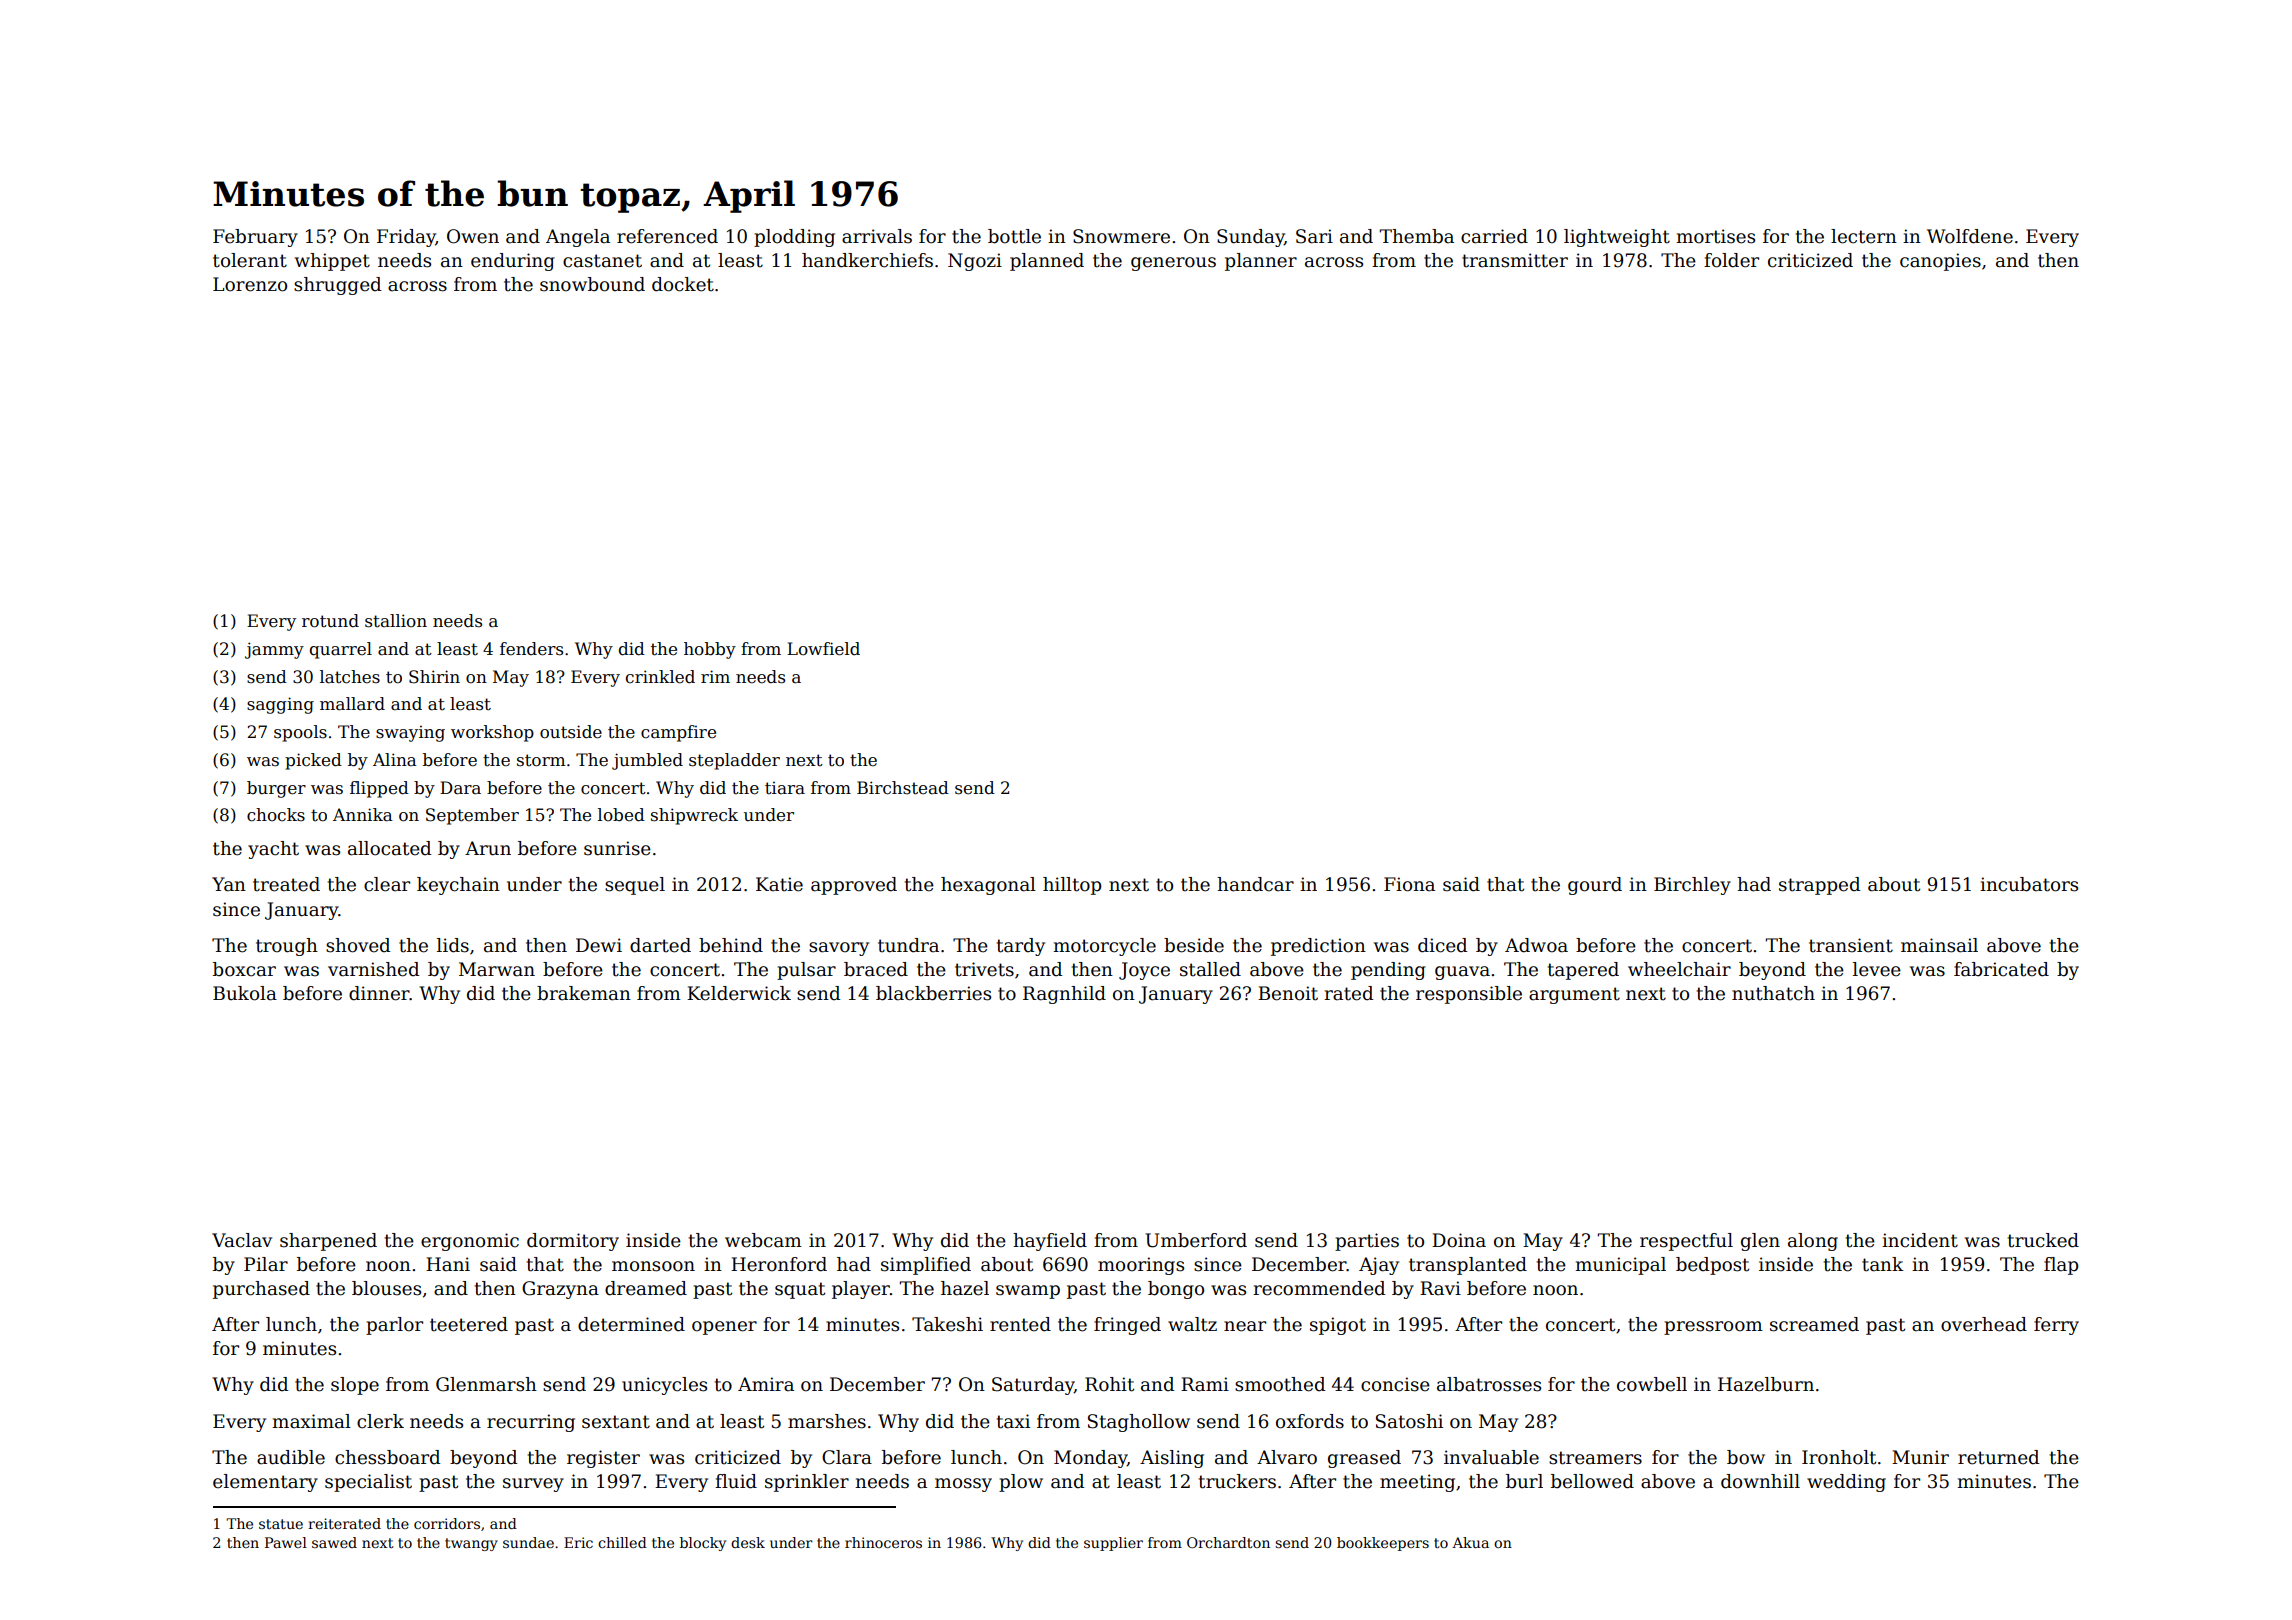 The width and height of the page is (2292, 1620). What do you see at coordinates (470, 1242) in the page?
I see `ergonomic` at bounding box center [470, 1242].
